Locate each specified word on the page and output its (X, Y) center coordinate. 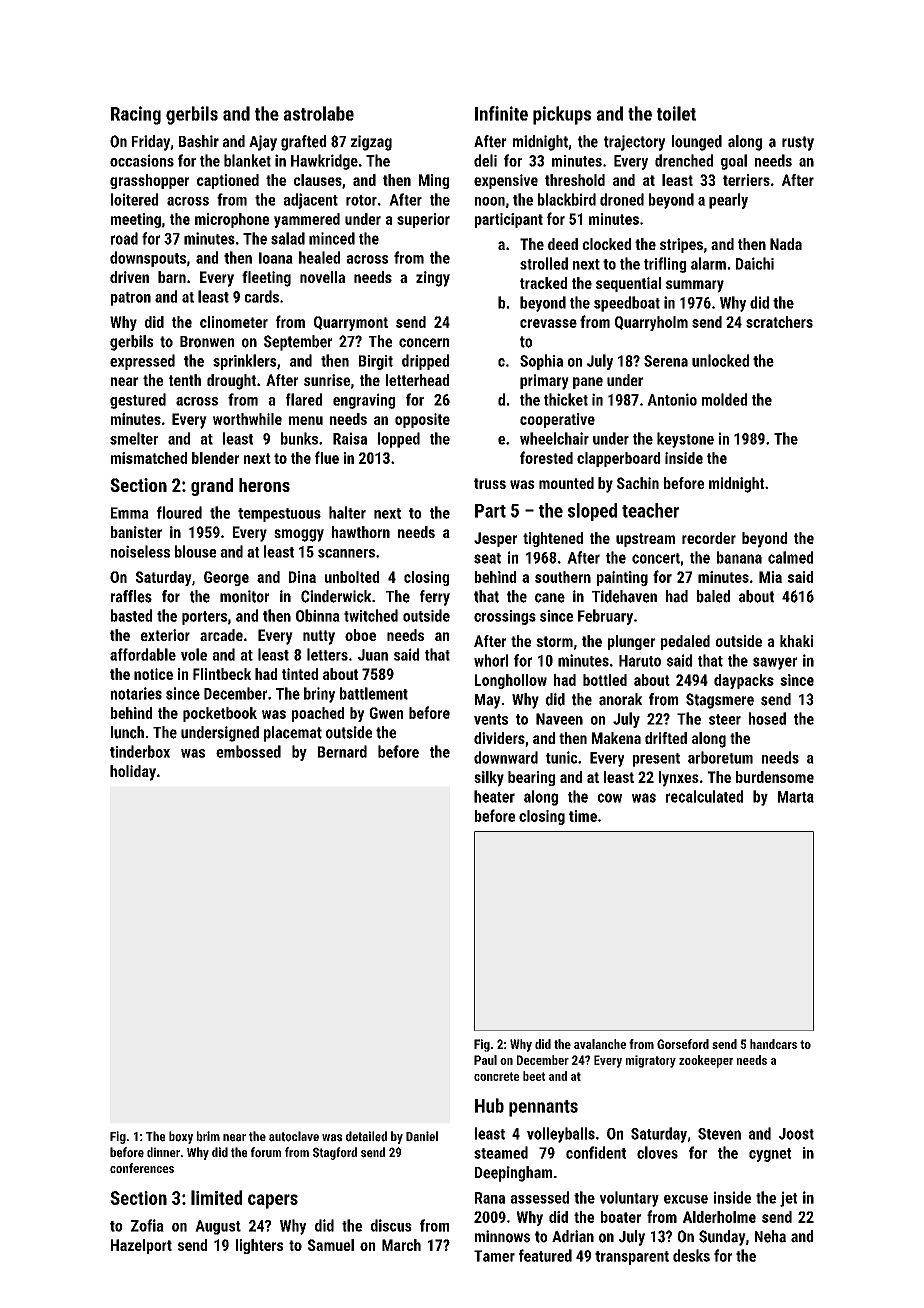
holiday (133, 773)
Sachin (638, 483)
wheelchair (554, 438)
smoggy (299, 535)
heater (494, 796)
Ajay (263, 143)
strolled (544, 263)
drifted (666, 738)
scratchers (779, 322)
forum (266, 1152)
